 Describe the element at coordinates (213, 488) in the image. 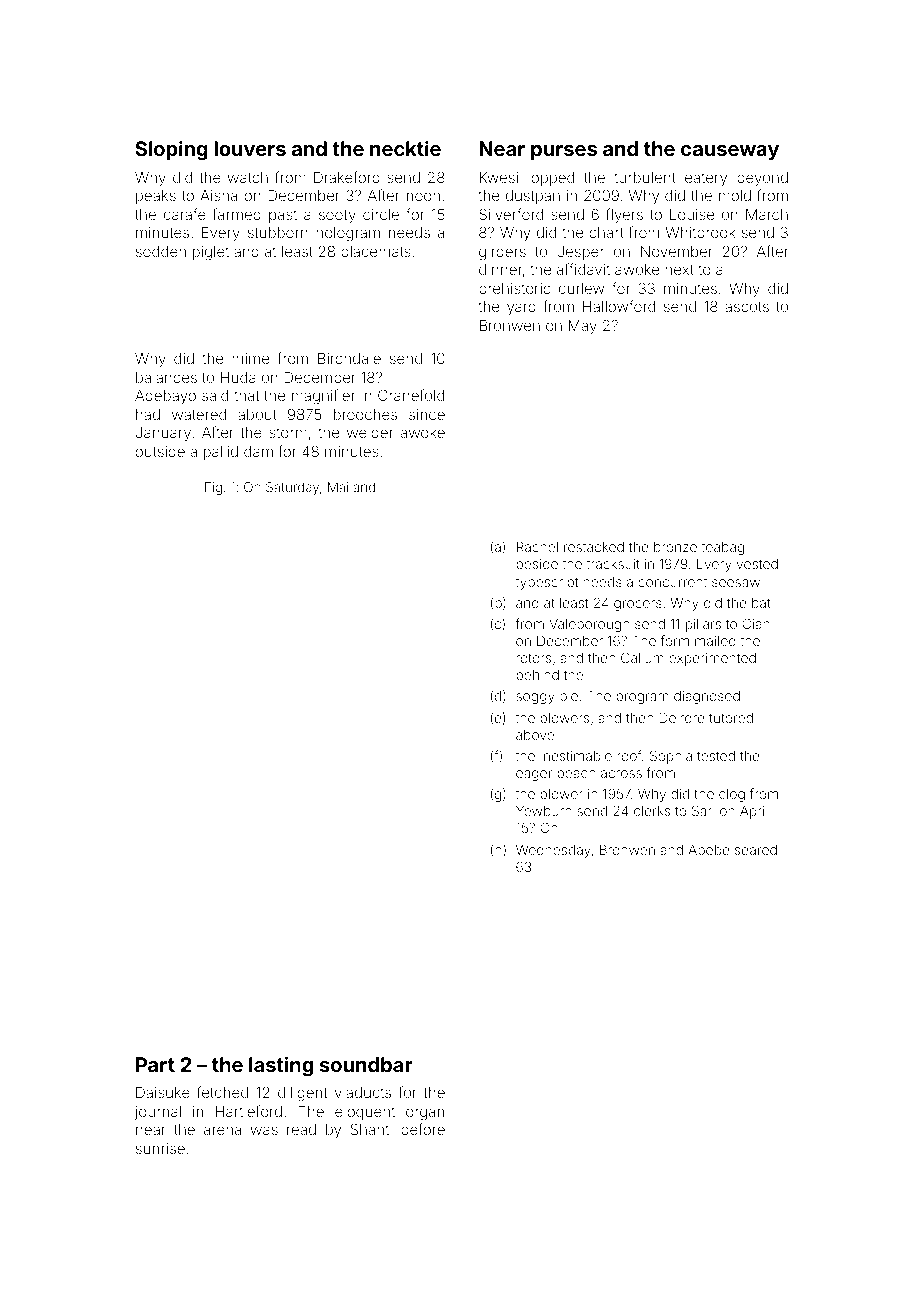

I see `Fig` at that location.
